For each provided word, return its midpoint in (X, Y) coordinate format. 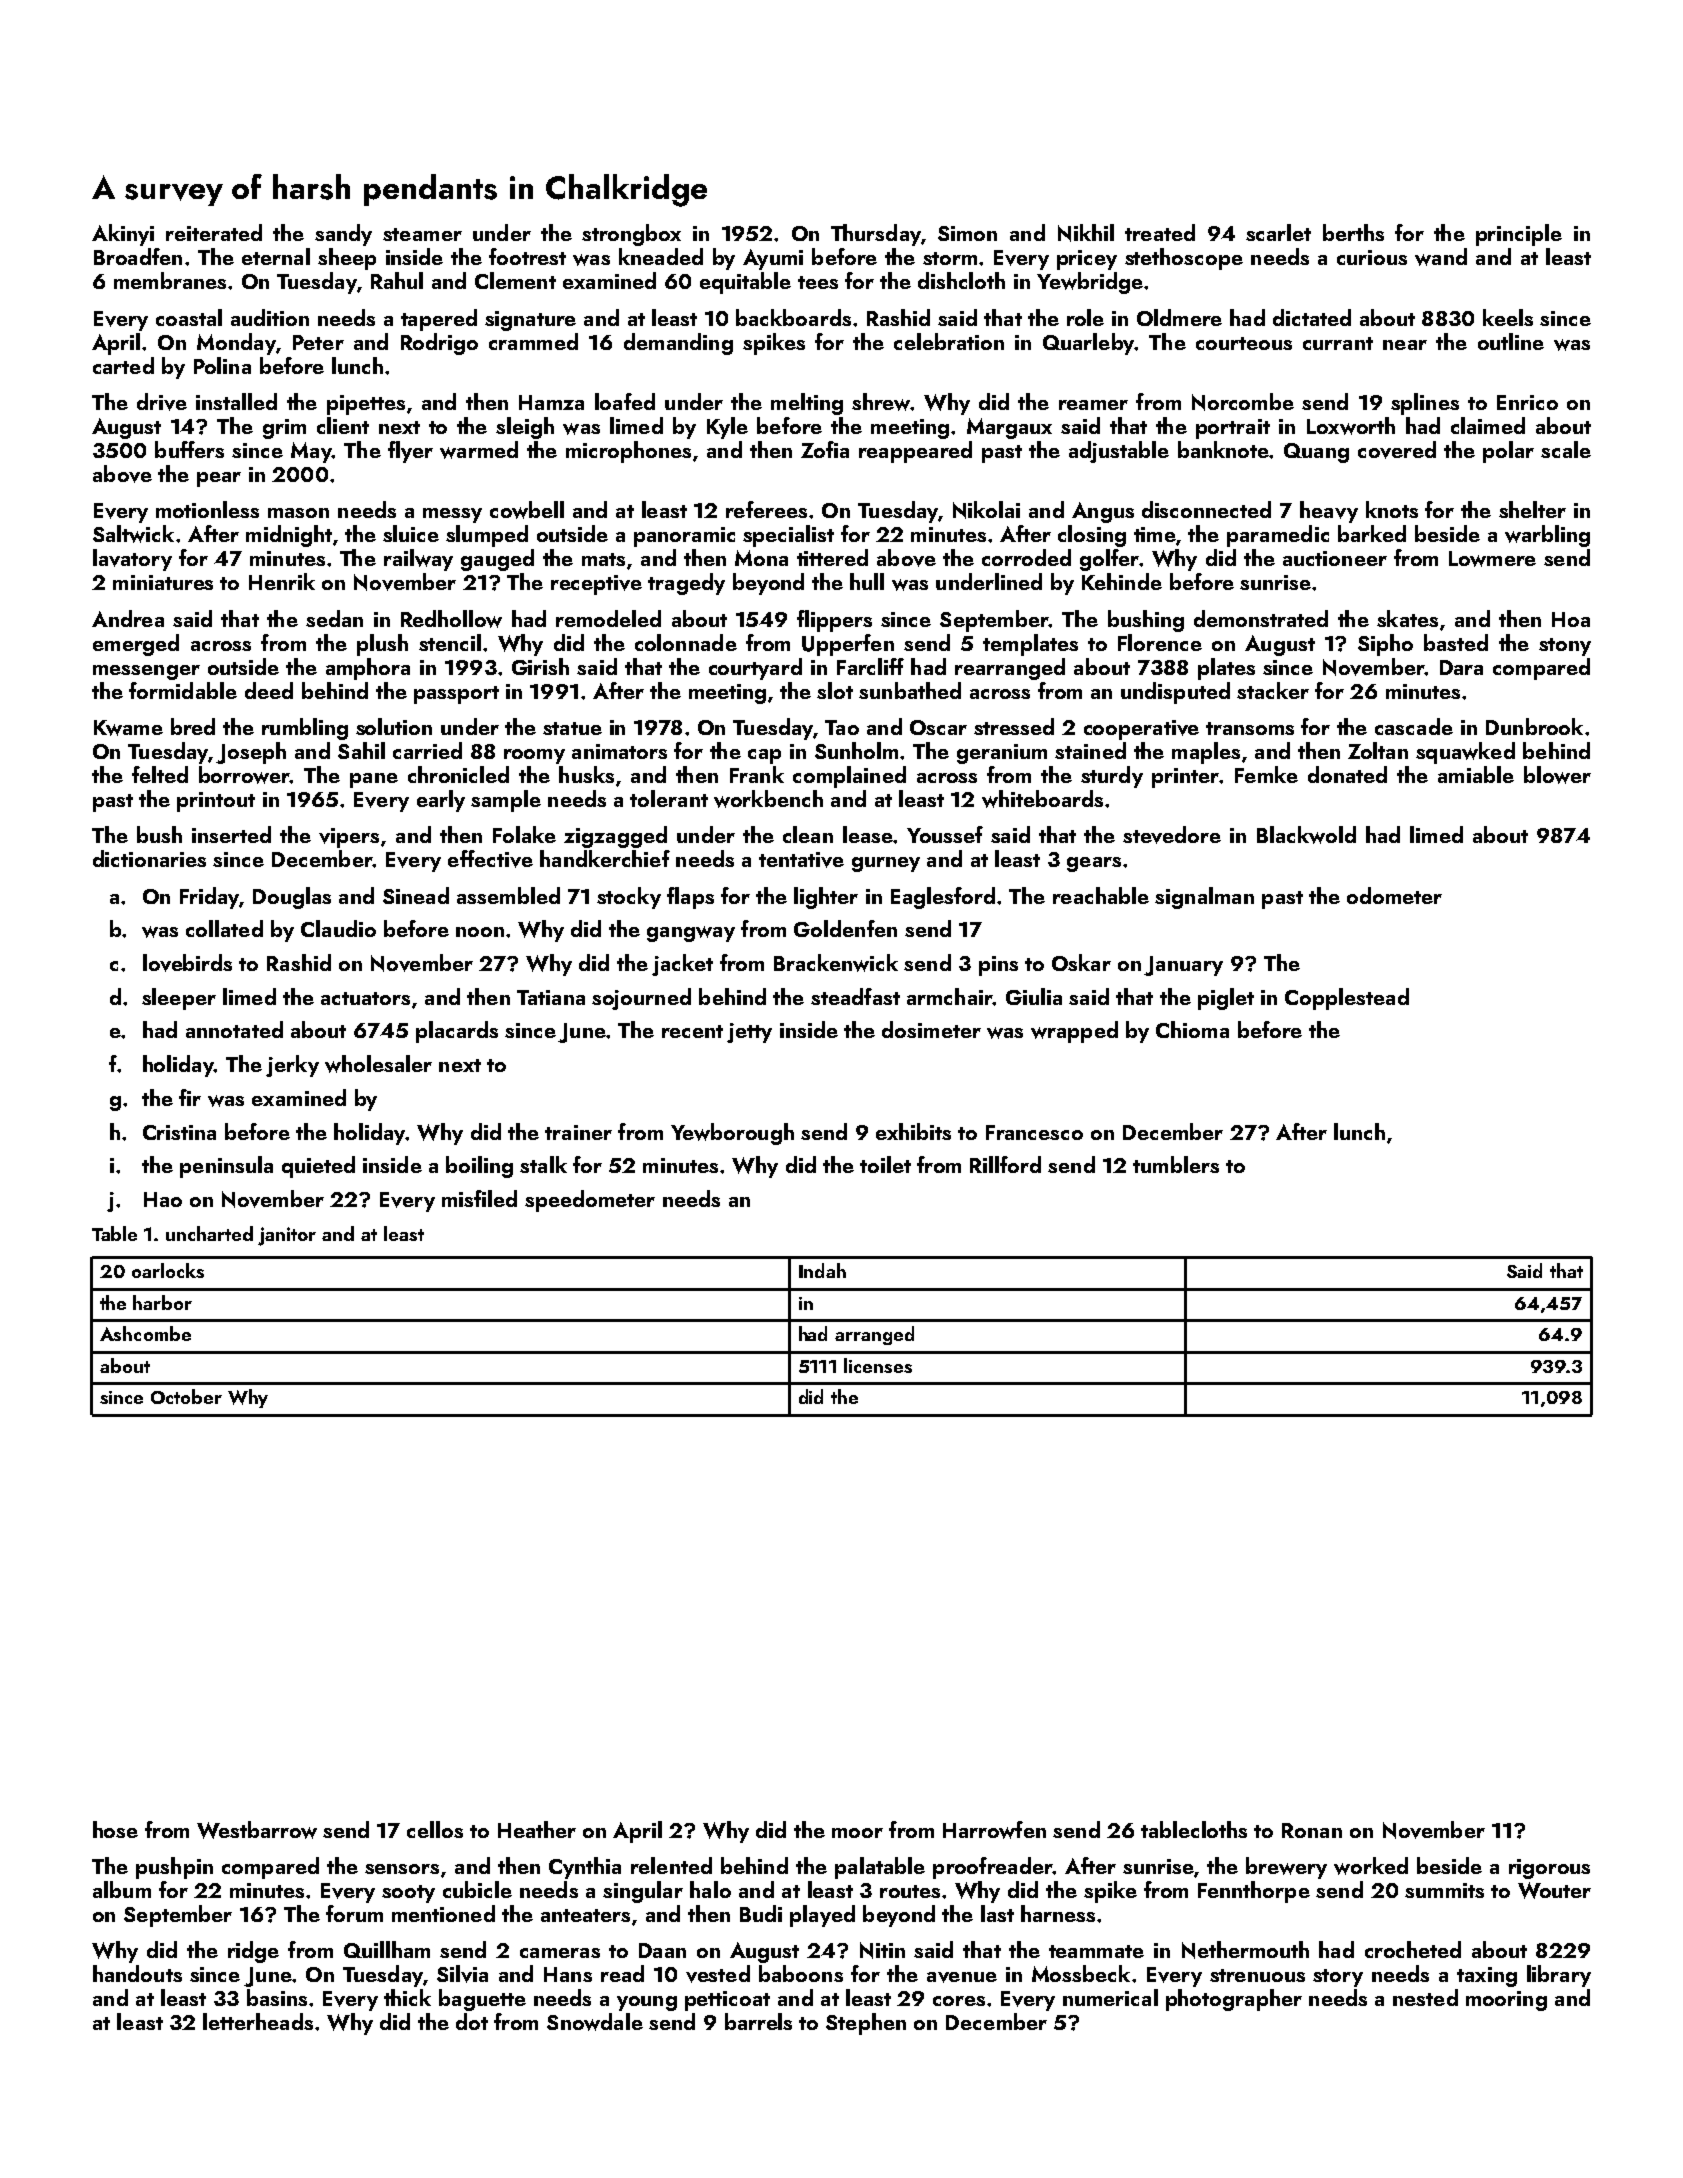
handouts (137, 1973)
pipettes (366, 405)
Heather (537, 1829)
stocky (629, 898)
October (186, 1396)
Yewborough (732, 1134)
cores (959, 2001)
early (441, 801)
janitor (287, 1236)
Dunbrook (1534, 726)
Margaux (1009, 428)
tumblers (1176, 1164)
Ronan (1312, 1830)
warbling (1547, 536)
